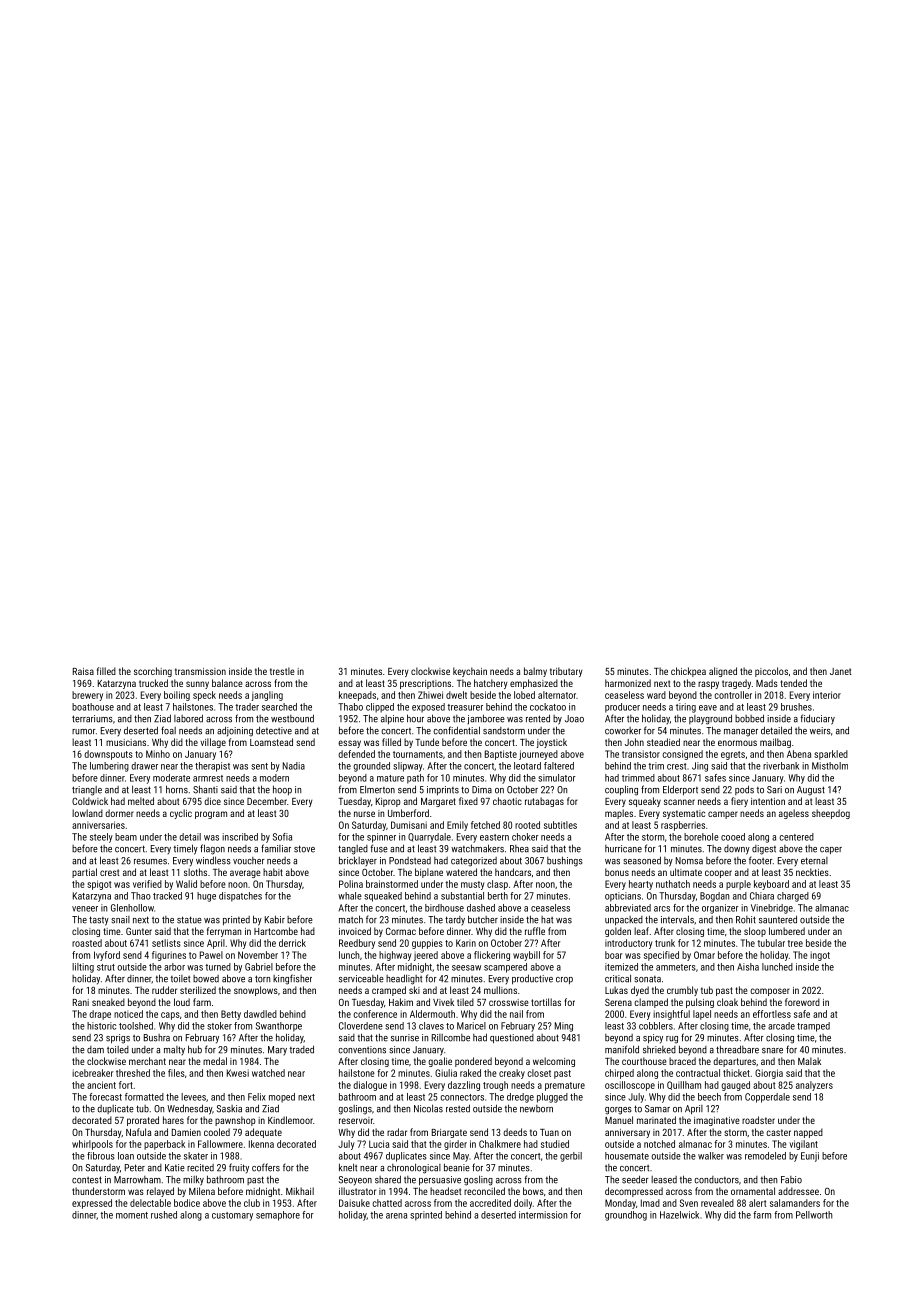 The image size is (924, 1308). Describe the element at coordinates (662, 909) in the document. I see `arcs` at that location.
